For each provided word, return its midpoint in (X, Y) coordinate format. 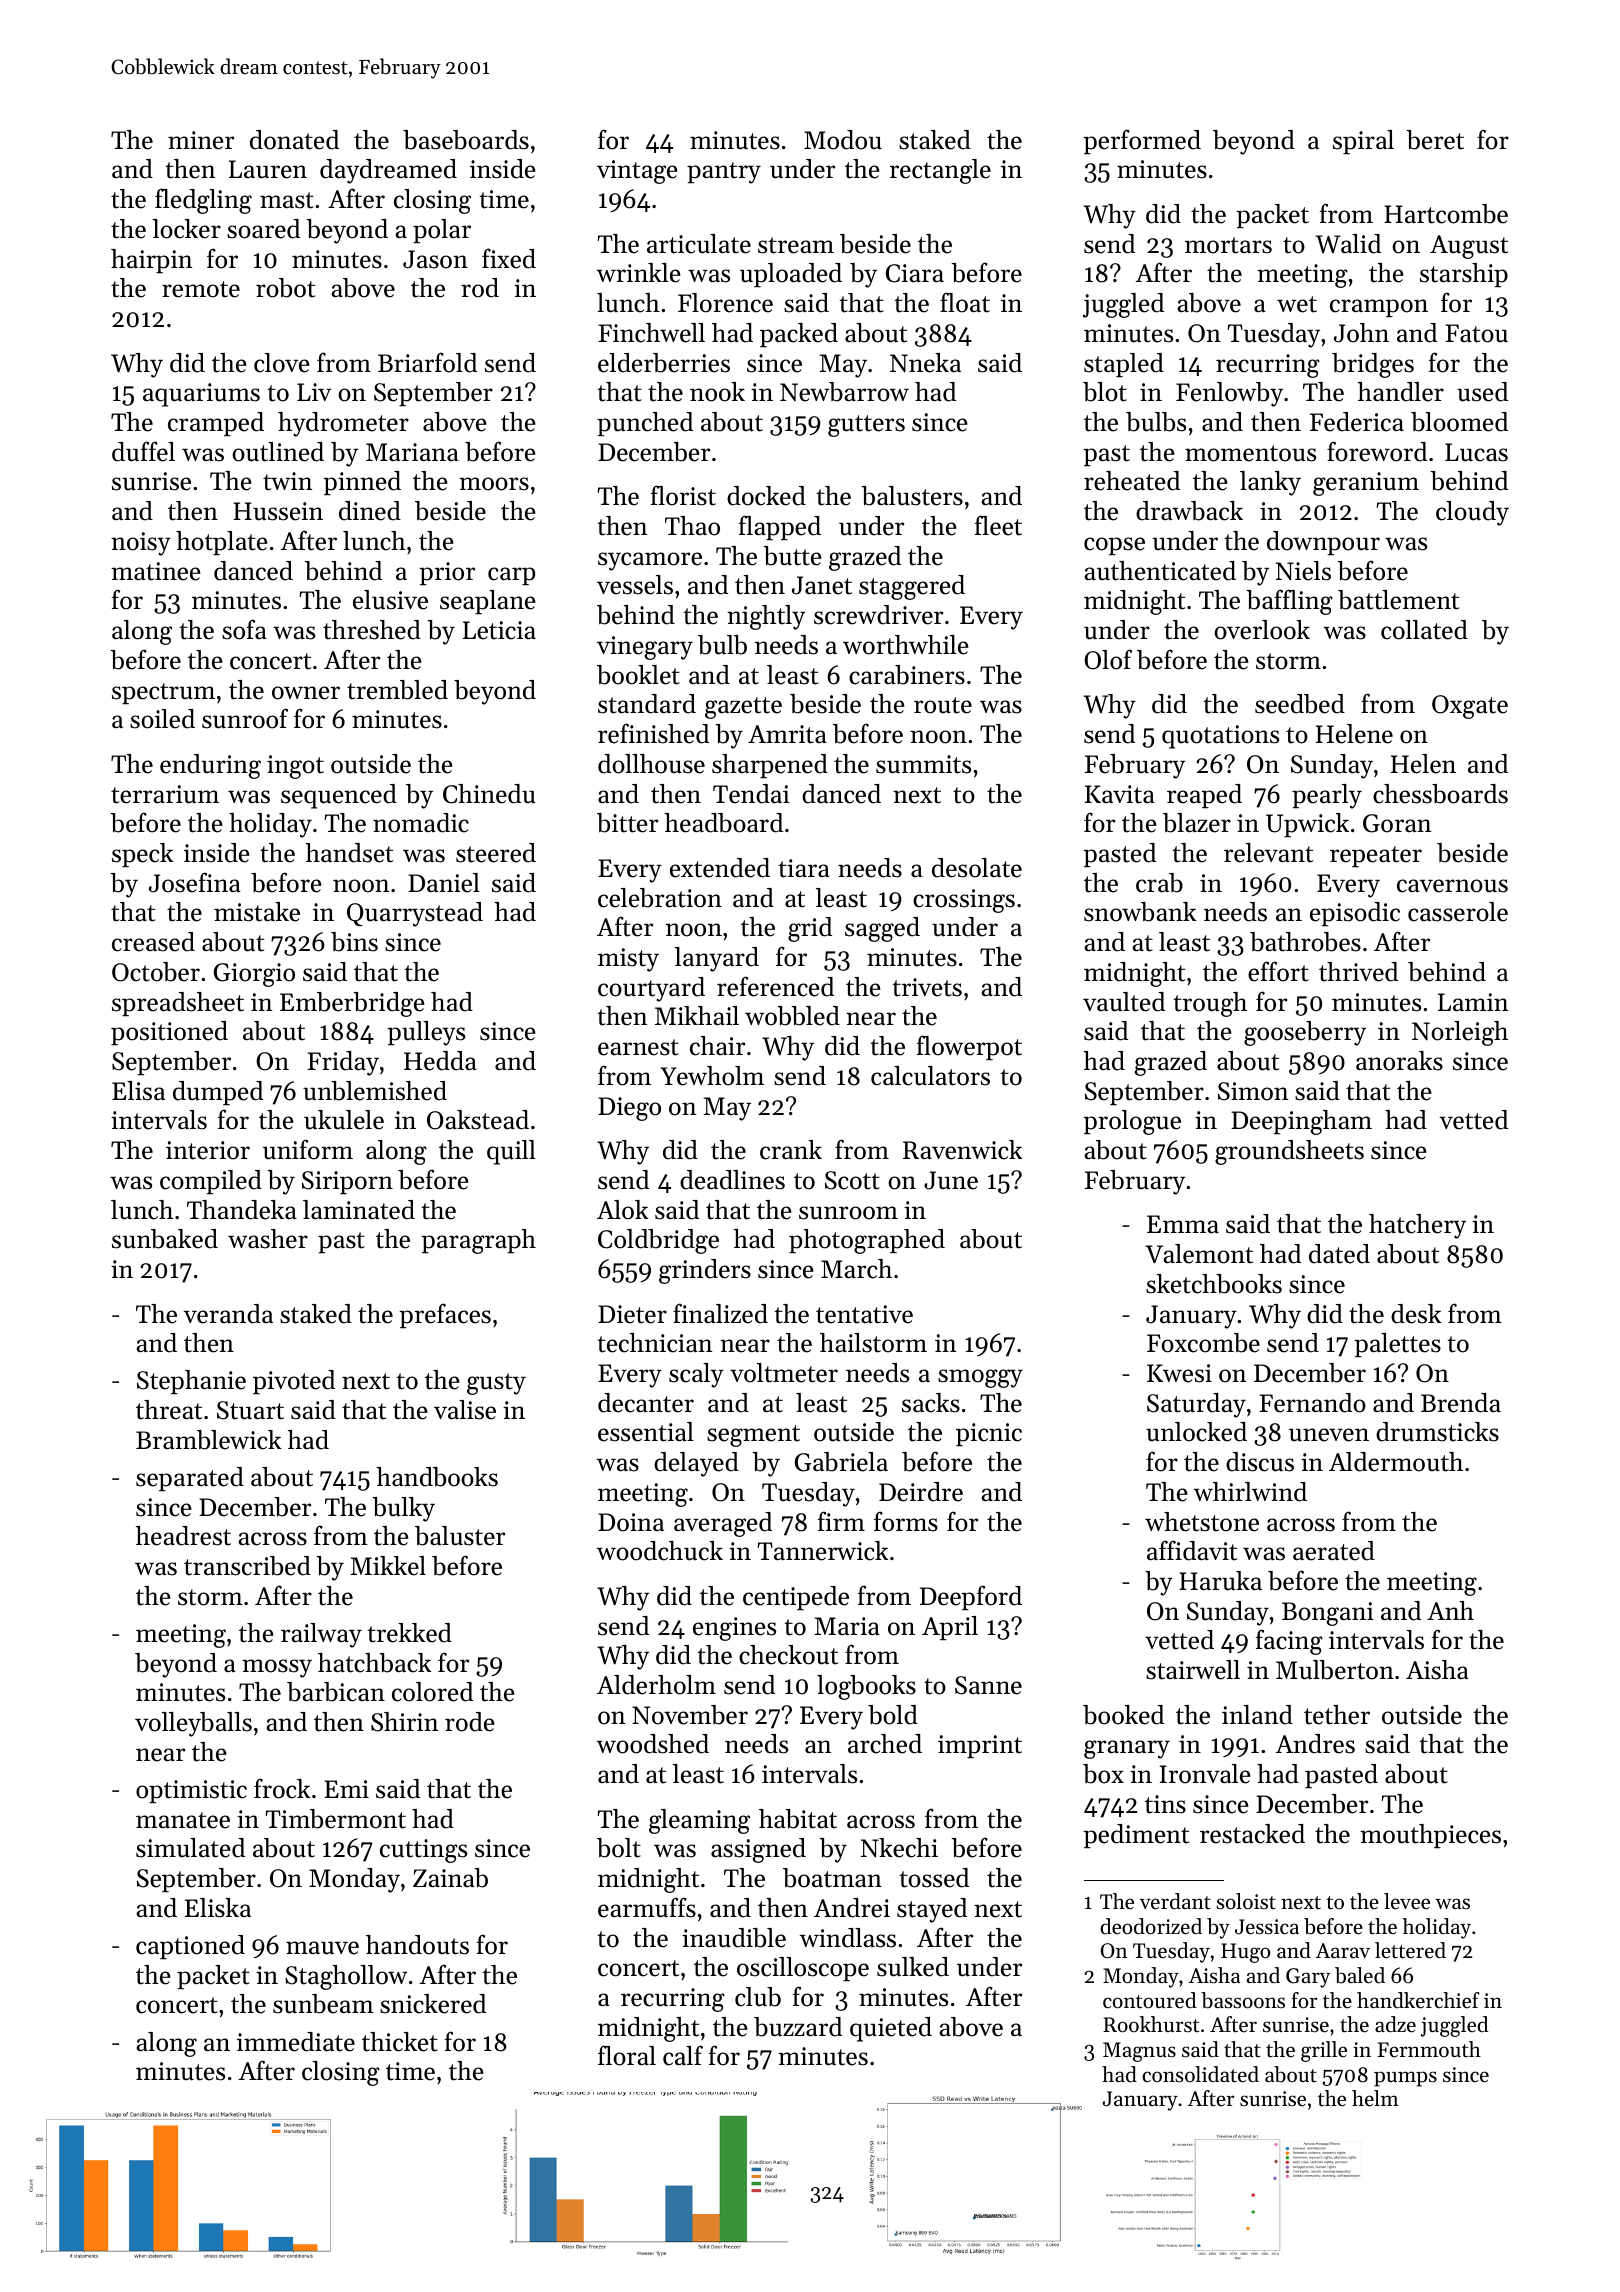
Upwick (1307, 825)
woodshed (653, 1744)
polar (442, 231)
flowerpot (969, 1047)
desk (1416, 1314)
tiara (804, 868)
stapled (1124, 365)
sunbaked (165, 1239)
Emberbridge (352, 1004)
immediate (296, 2042)
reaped (1204, 796)
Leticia (499, 630)
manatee (183, 1820)
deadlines (732, 1180)
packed (799, 335)
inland (1257, 1715)
